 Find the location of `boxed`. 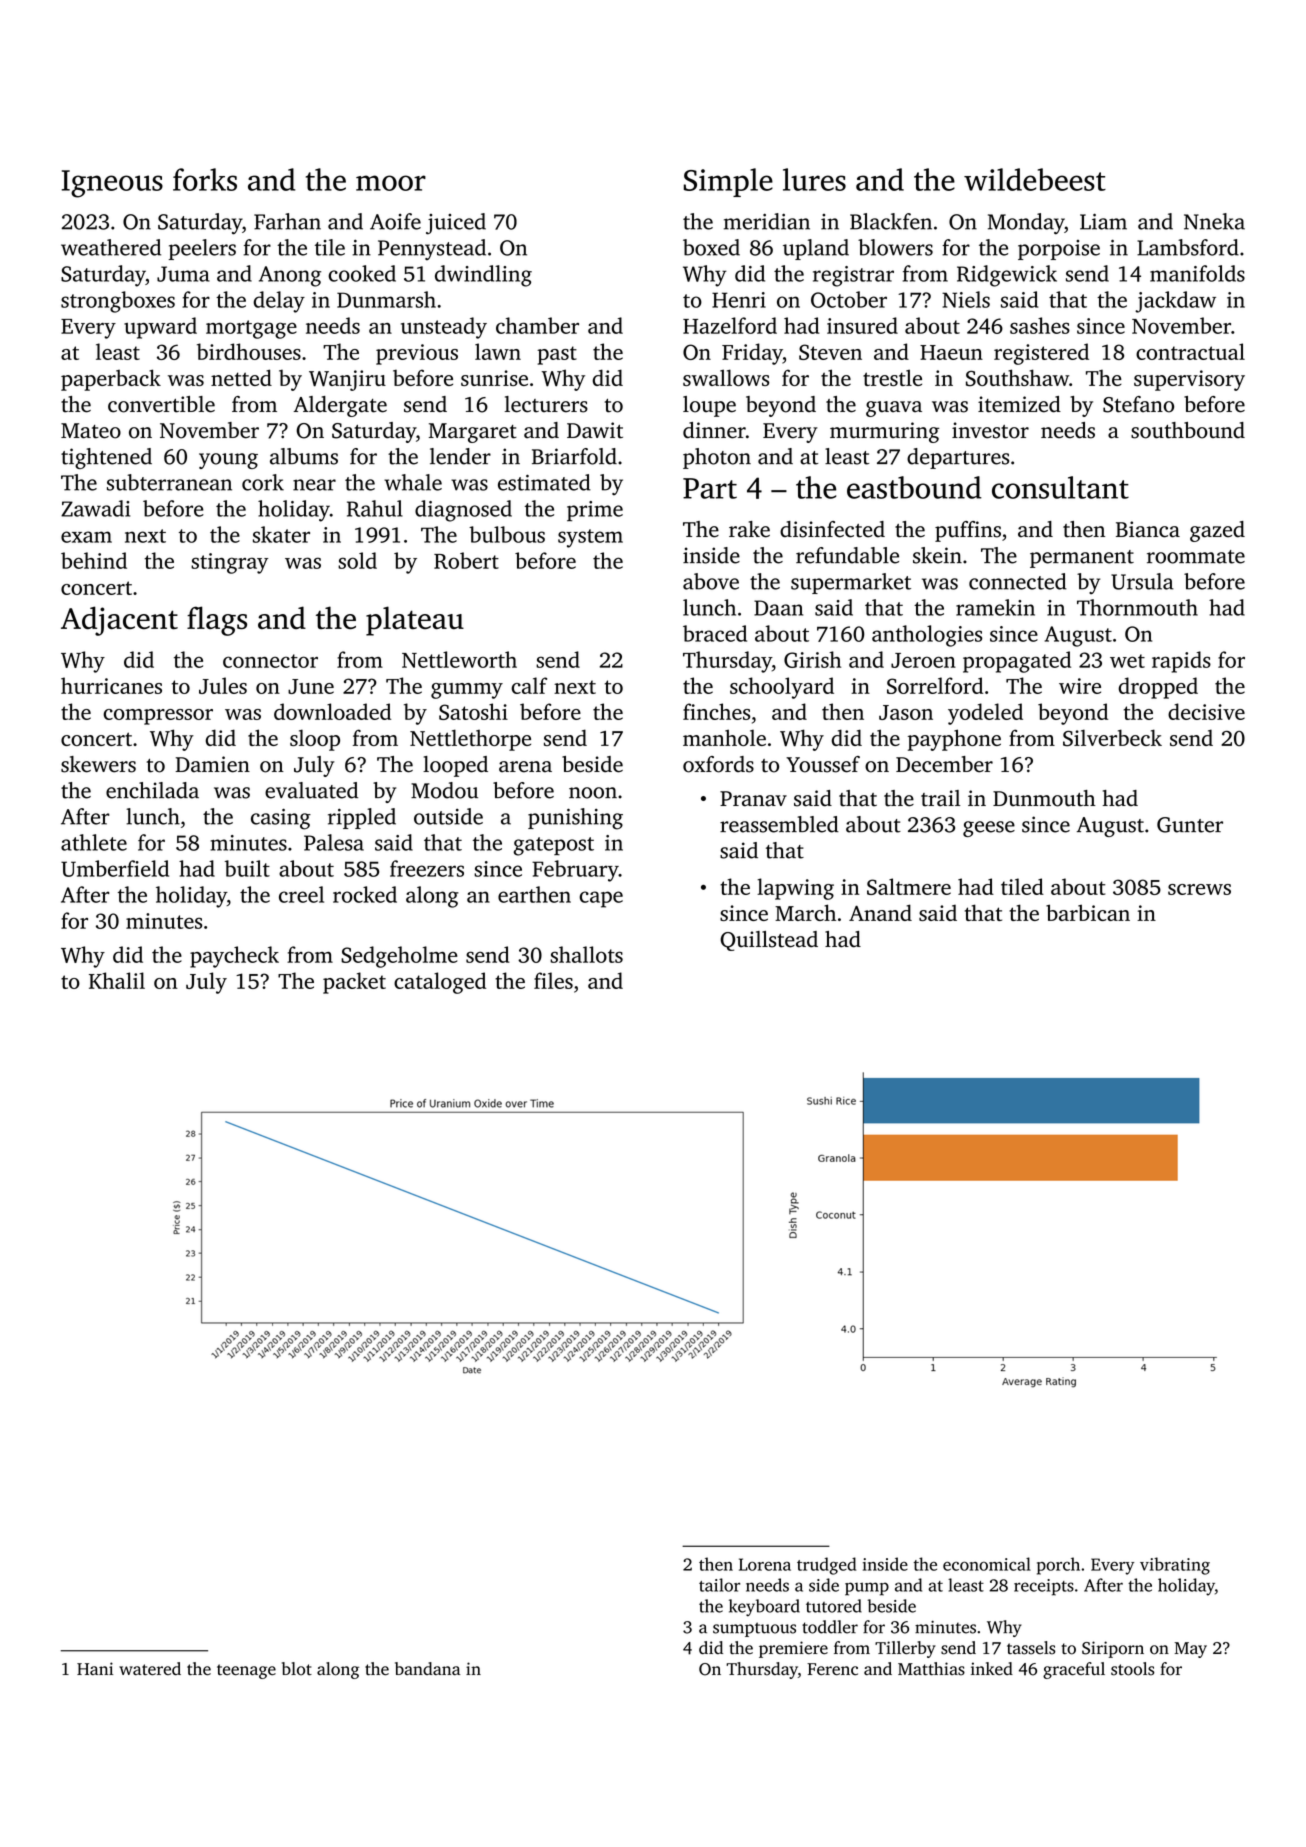

boxed is located at coordinates (711, 247).
